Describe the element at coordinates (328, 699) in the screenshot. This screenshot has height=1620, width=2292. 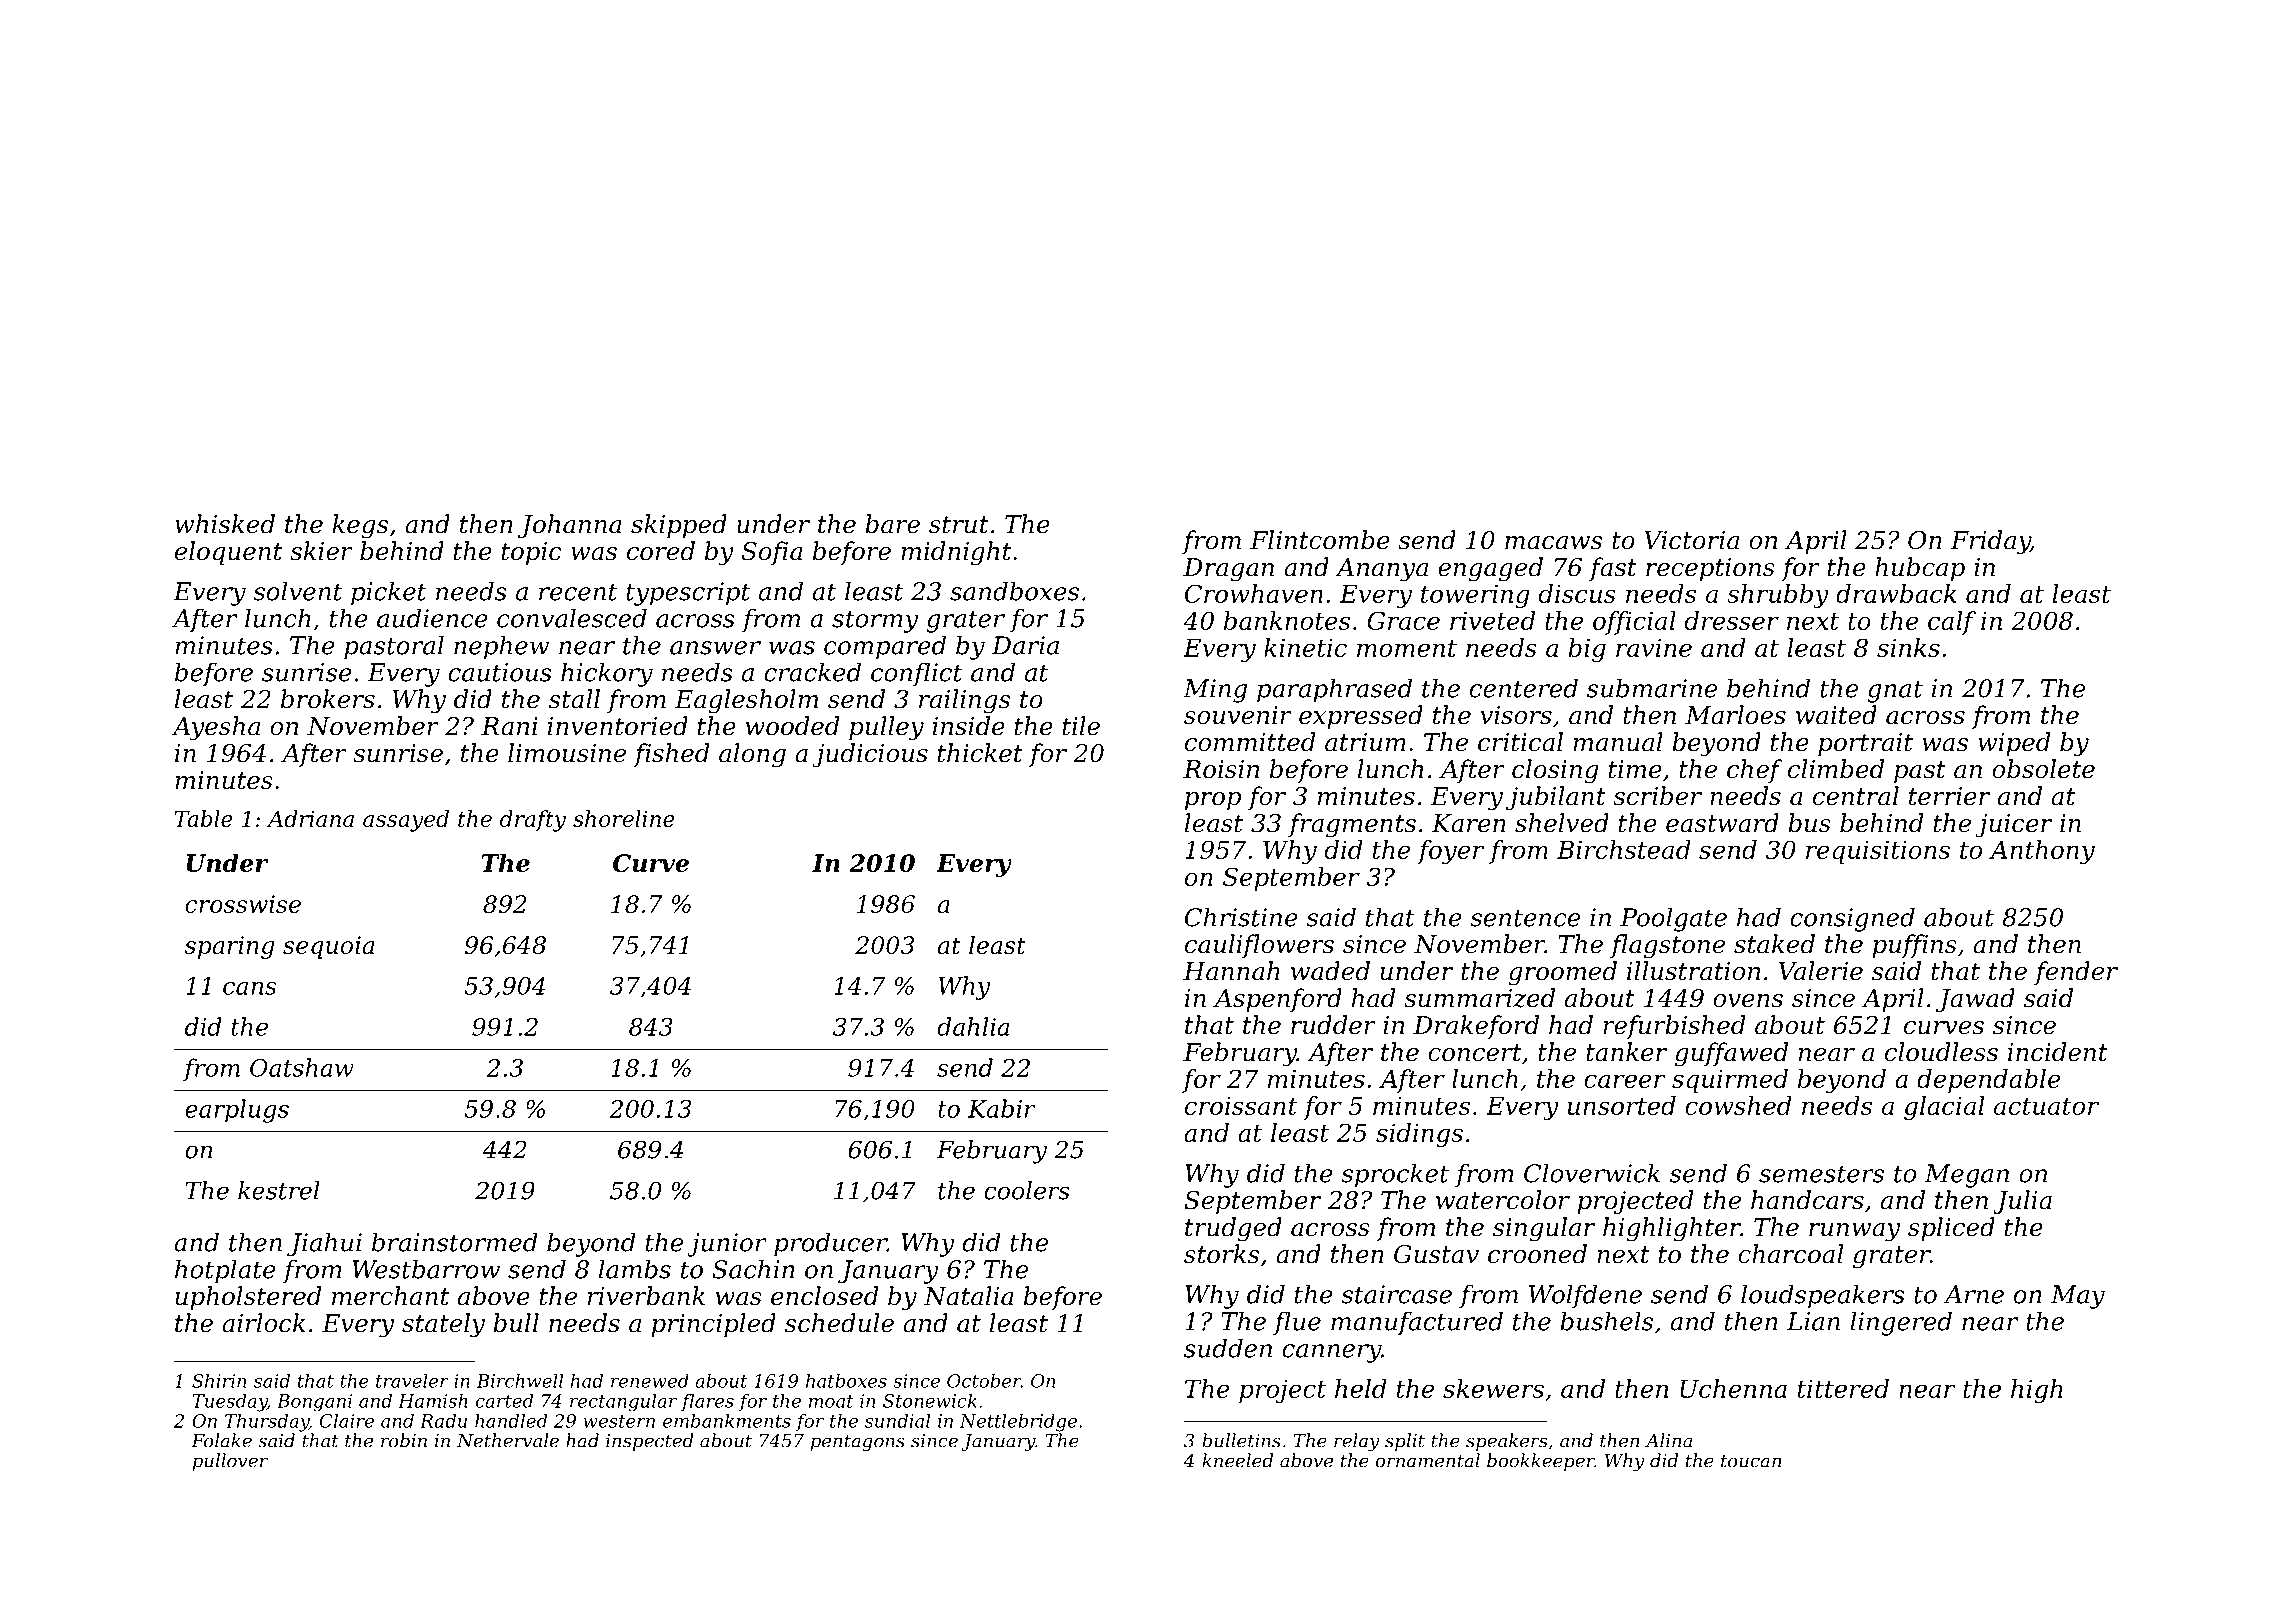
I see `brokers` at that location.
